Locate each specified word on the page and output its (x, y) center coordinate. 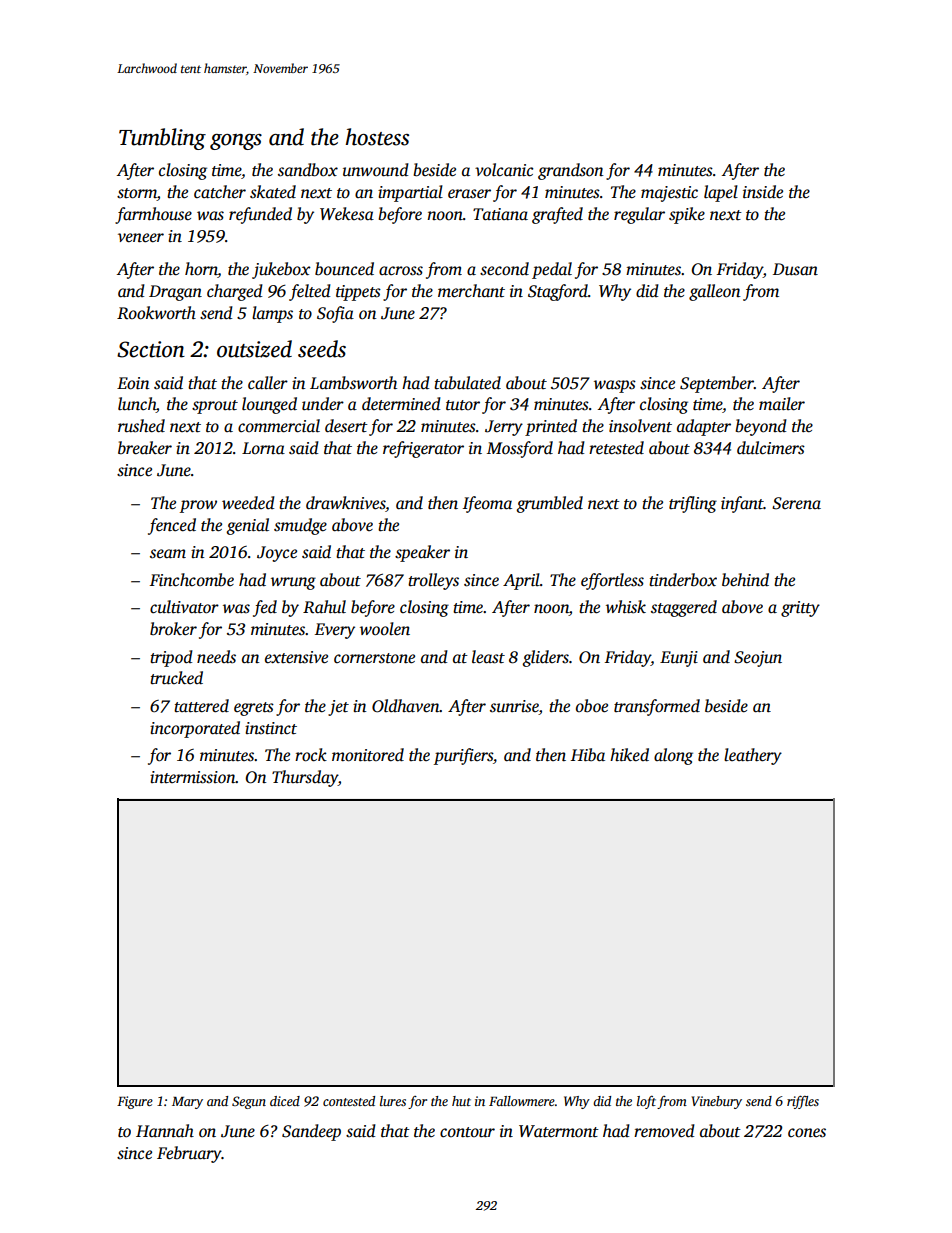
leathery (753, 756)
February (189, 1154)
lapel (721, 193)
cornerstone (374, 658)
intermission (193, 777)
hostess (377, 137)
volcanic (504, 170)
